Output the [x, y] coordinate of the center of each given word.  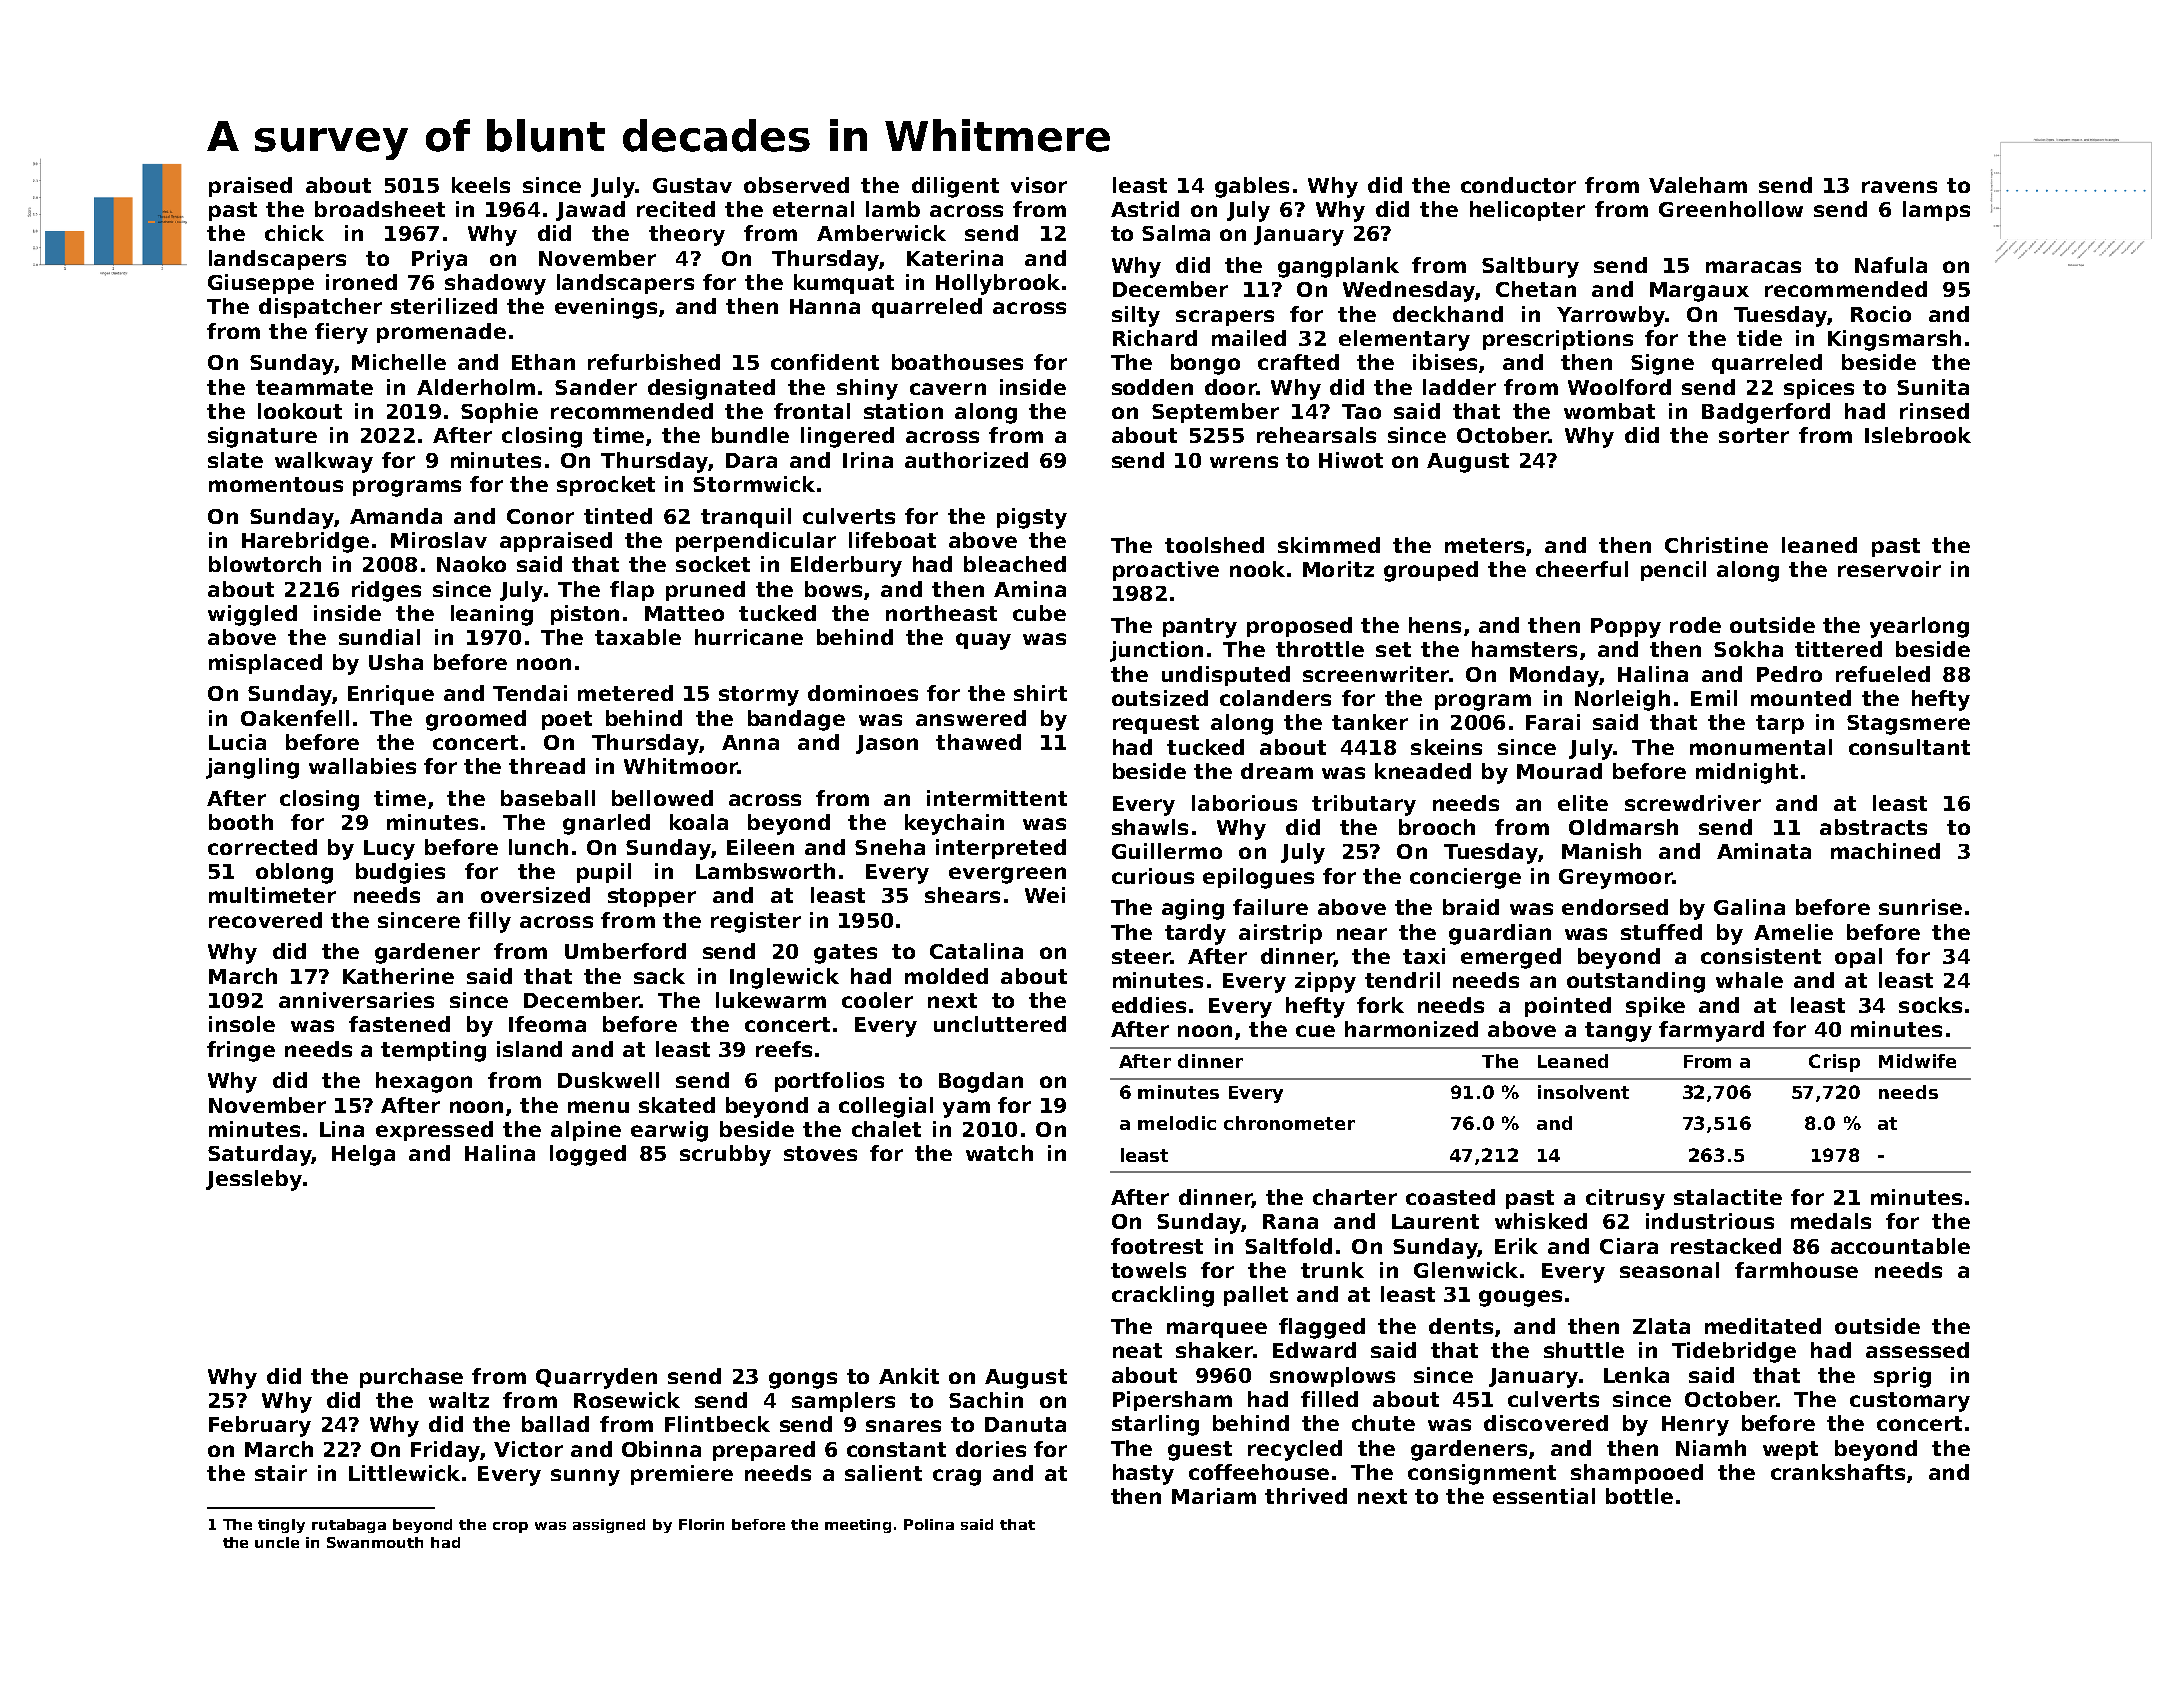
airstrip [1280, 934]
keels [481, 185]
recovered [265, 920]
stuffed [1661, 932]
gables [1252, 187]
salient [883, 1473]
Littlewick [404, 1473]
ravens [1899, 187]
